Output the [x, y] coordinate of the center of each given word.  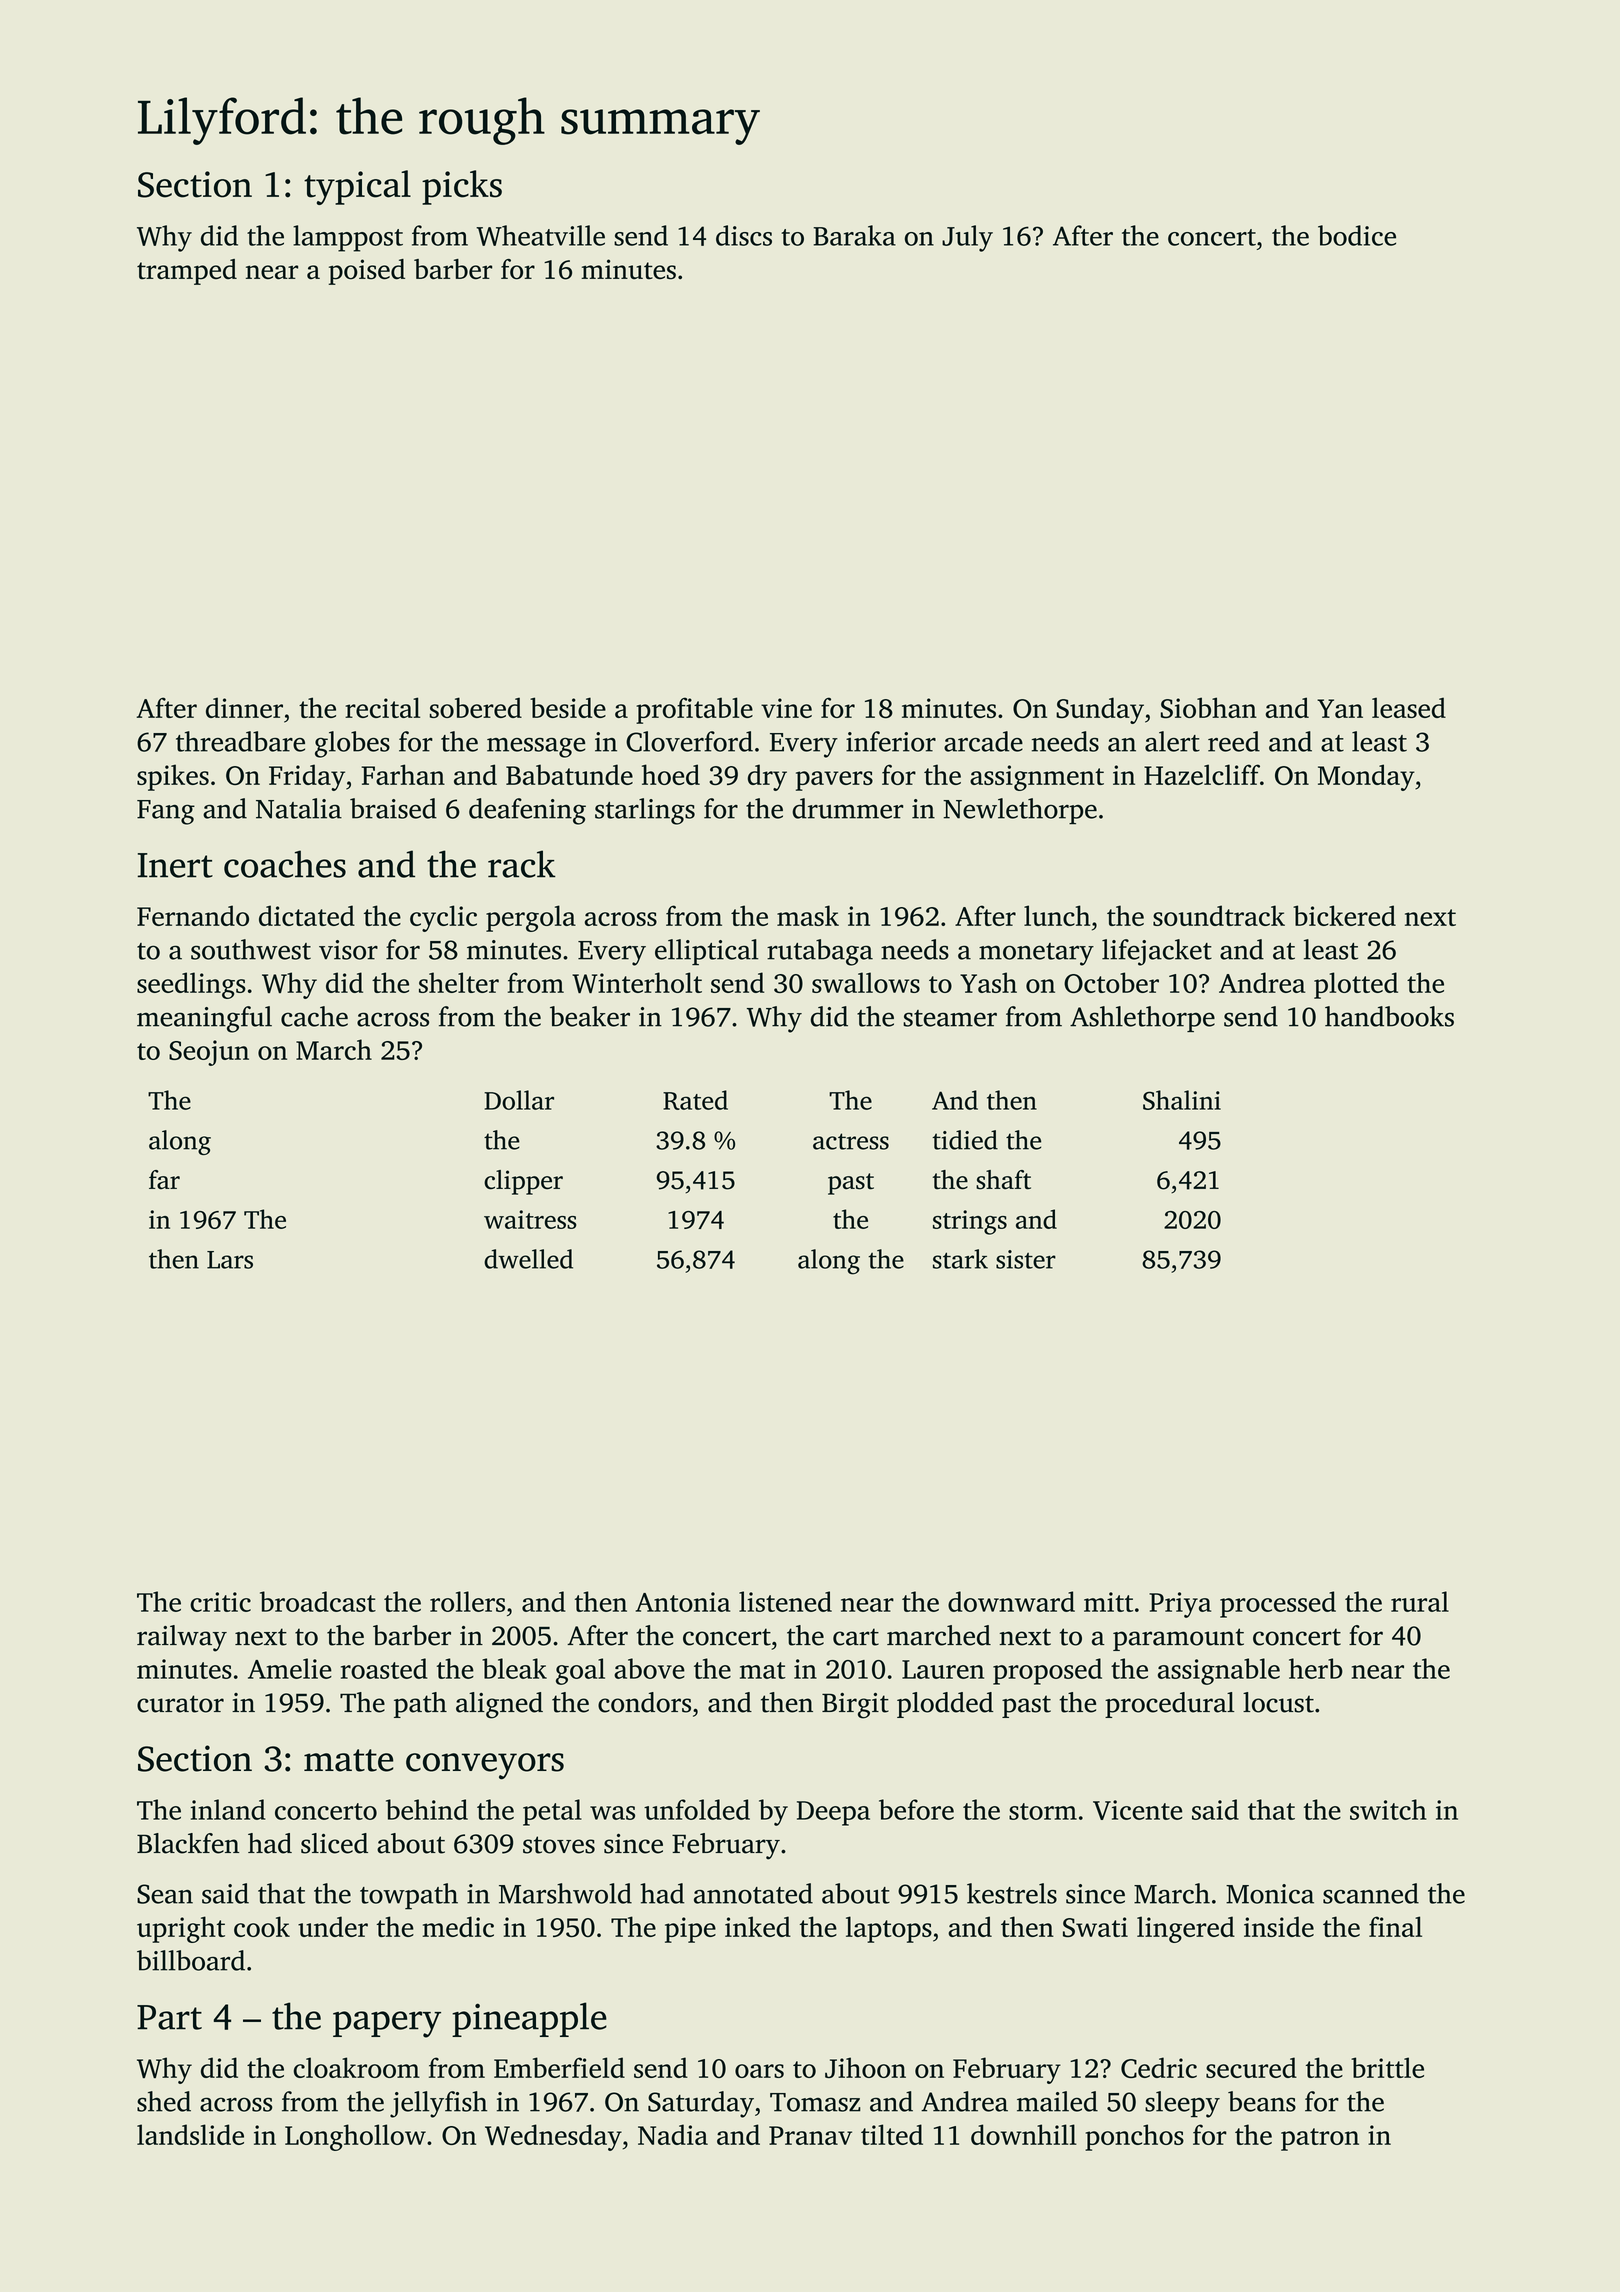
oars [759, 2071]
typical [357, 187]
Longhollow [355, 2137]
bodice [1357, 235]
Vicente [1137, 1810]
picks [462, 187]
